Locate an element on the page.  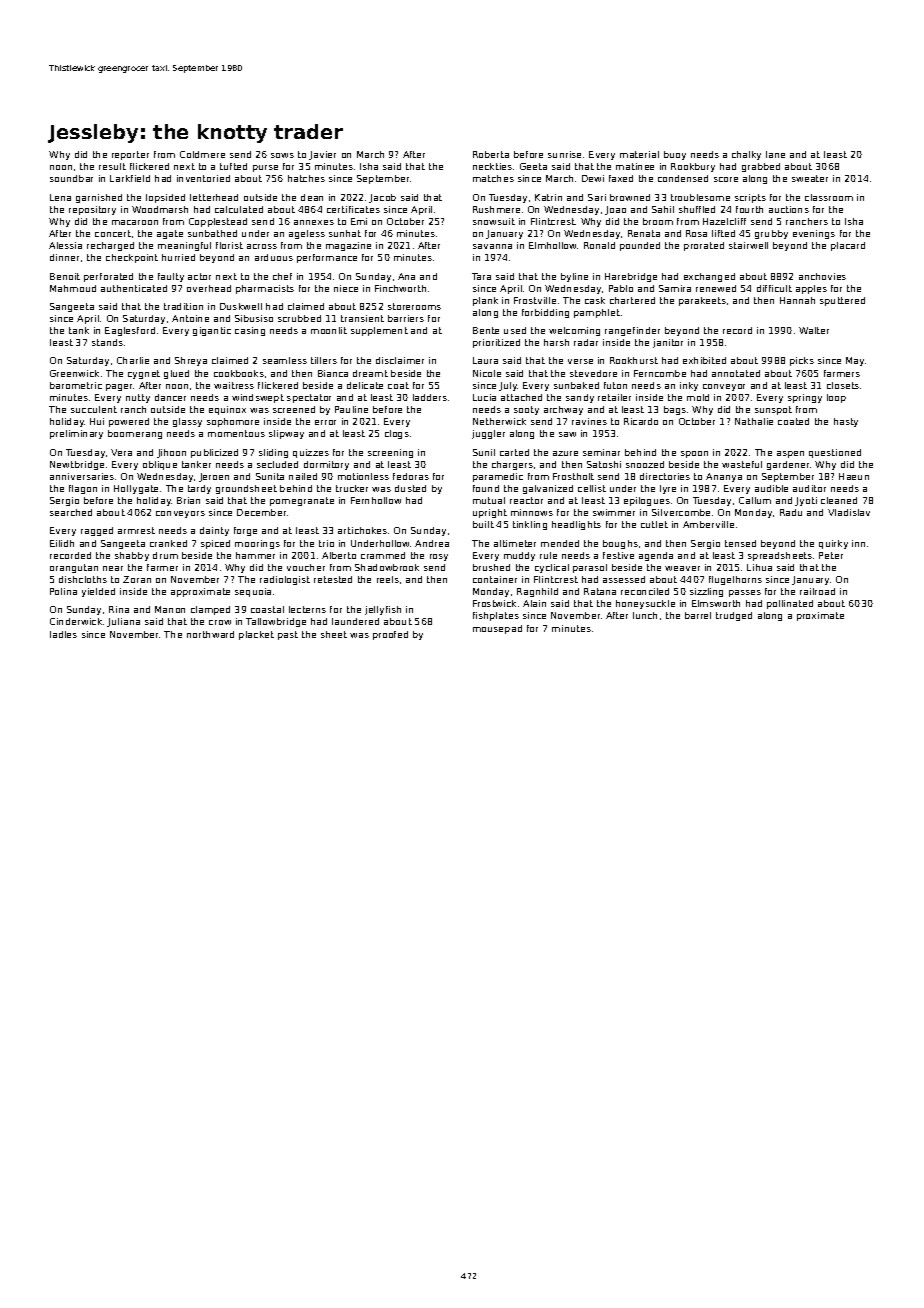
Duskwell is located at coordinates (241, 306).
